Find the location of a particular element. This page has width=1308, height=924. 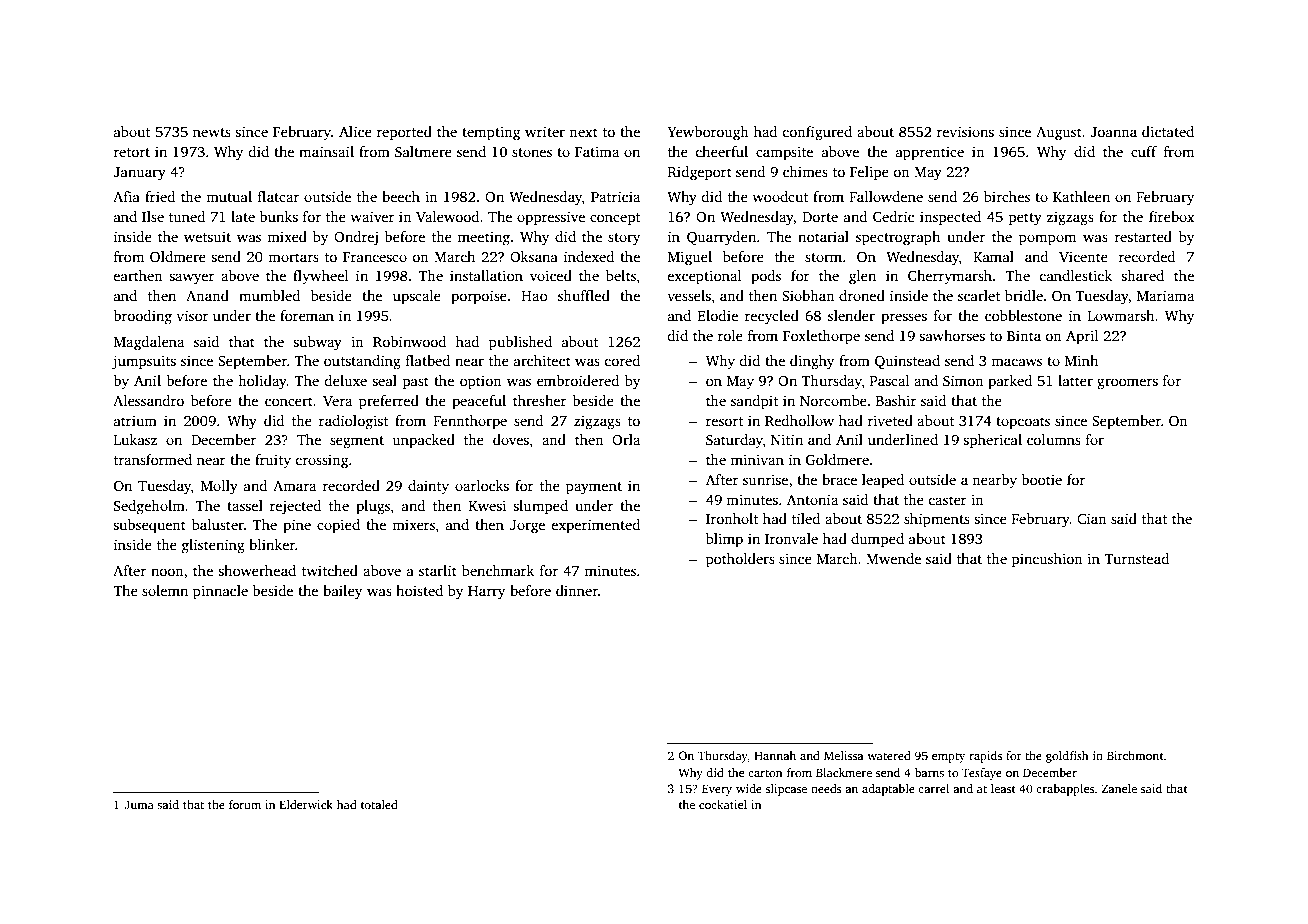

noon is located at coordinates (167, 572).
